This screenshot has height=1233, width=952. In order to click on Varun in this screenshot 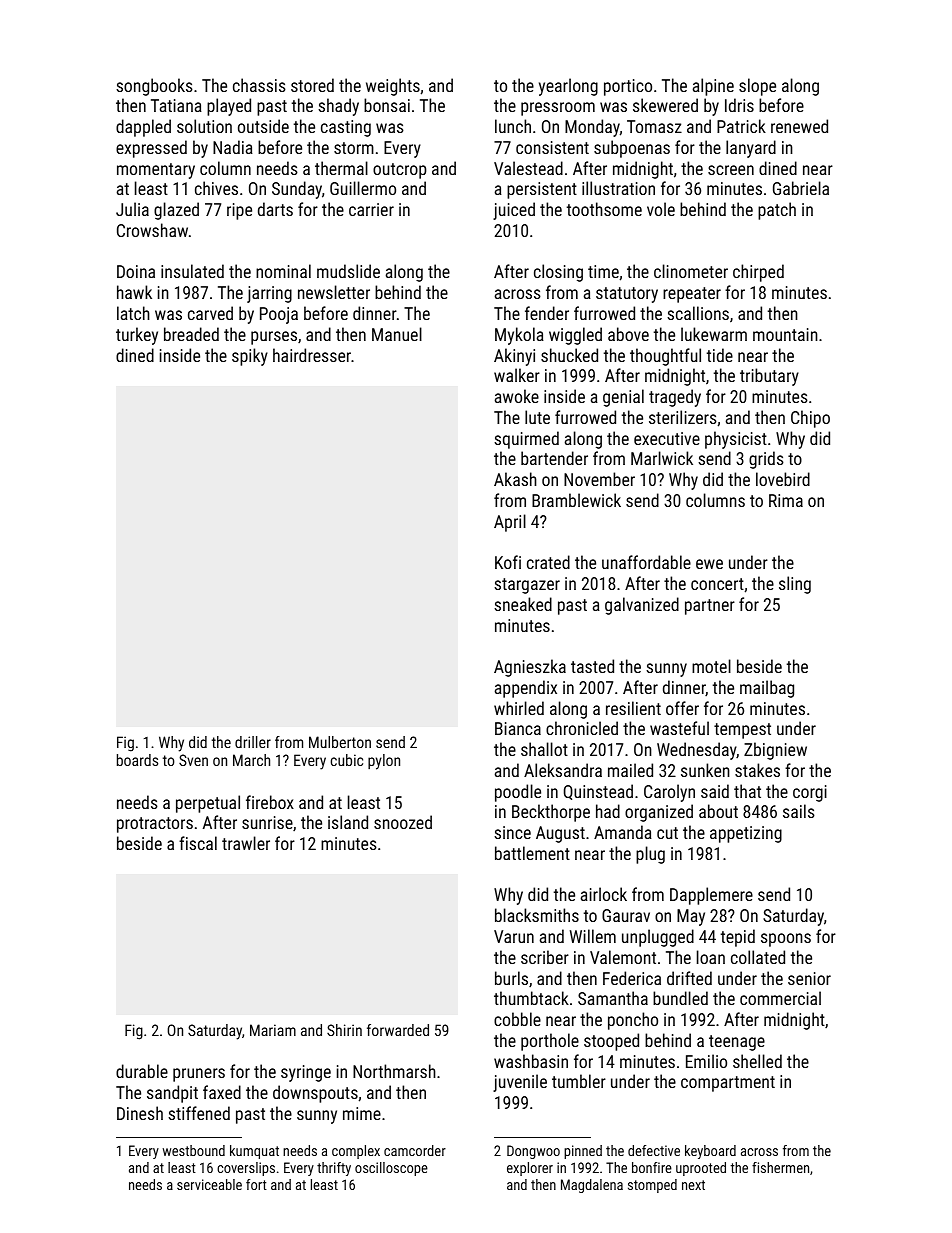, I will do `click(514, 936)`.
